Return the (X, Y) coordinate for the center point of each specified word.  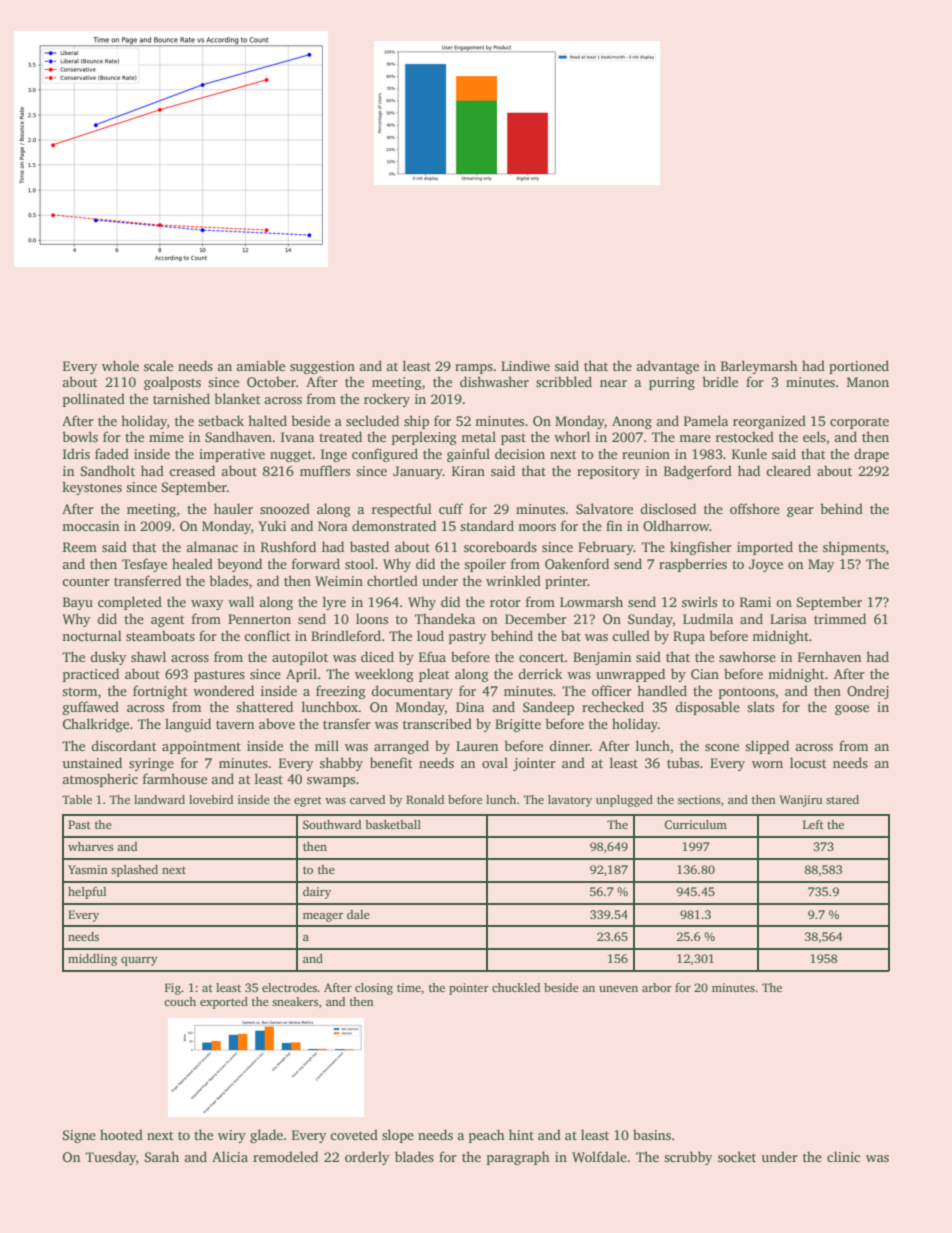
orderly (367, 1158)
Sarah (162, 1156)
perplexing (424, 438)
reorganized (769, 422)
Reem (80, 547)
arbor (657, 987)
